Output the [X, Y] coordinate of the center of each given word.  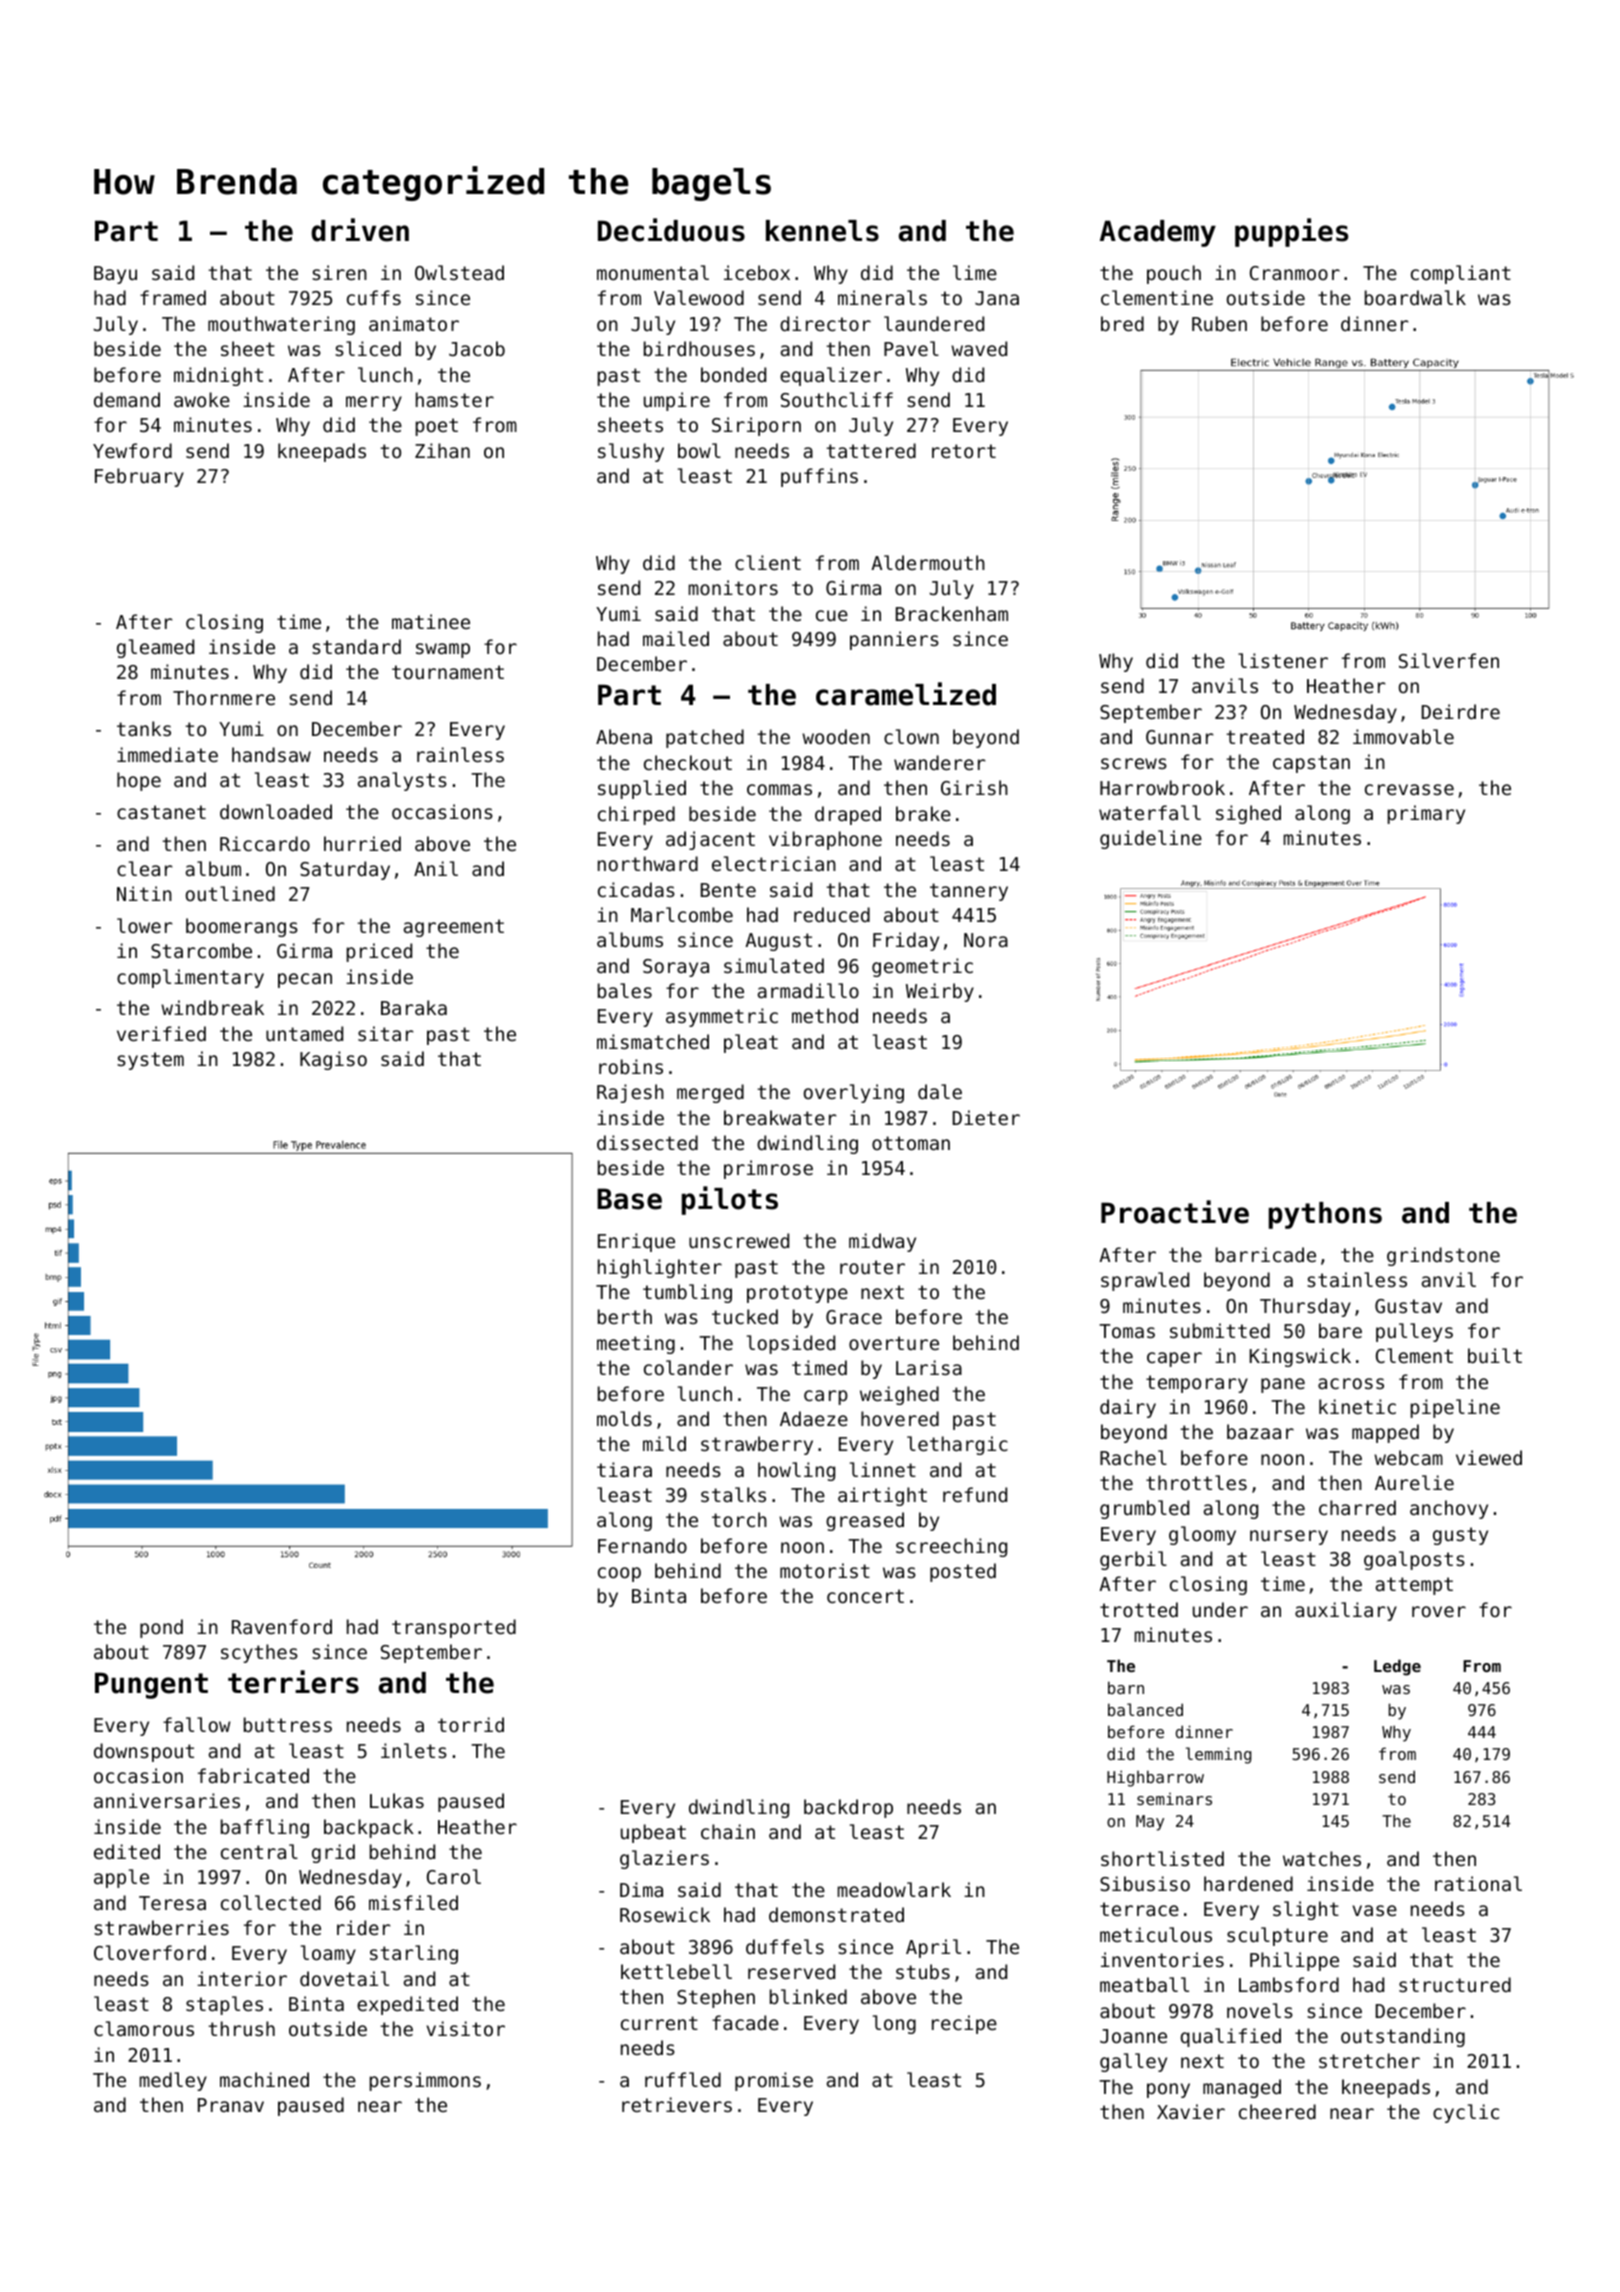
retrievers [677, 2104]
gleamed [155, 648]
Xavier [1191, 2111]
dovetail [344, 1978]
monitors [733, 587]
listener [1283, 660]
